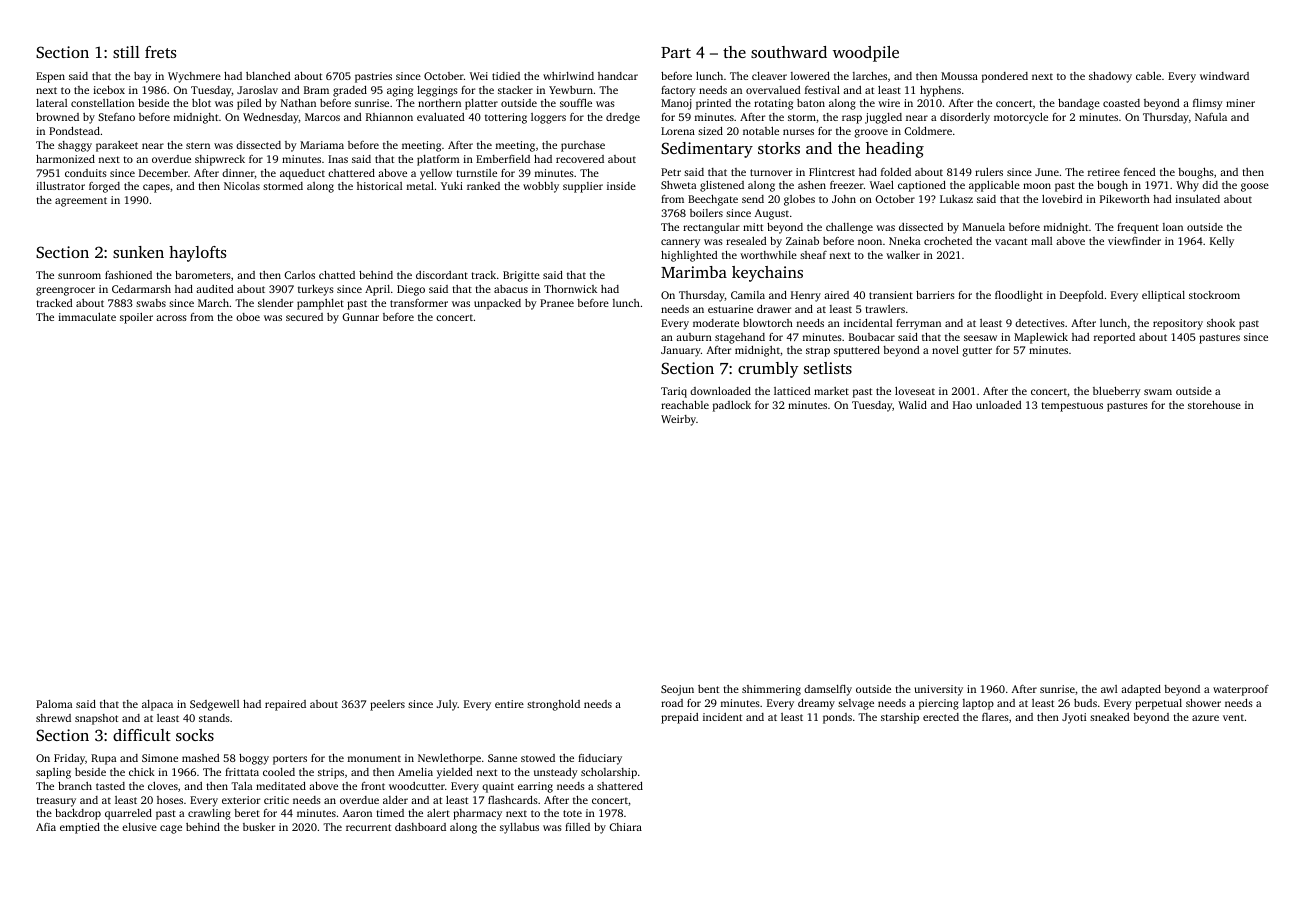 This screenshot has height=924, width=1308. What do you see at coordinates (626, 827) in the screenshot?
I see `Chiara` at bounding box center [626, 827].
